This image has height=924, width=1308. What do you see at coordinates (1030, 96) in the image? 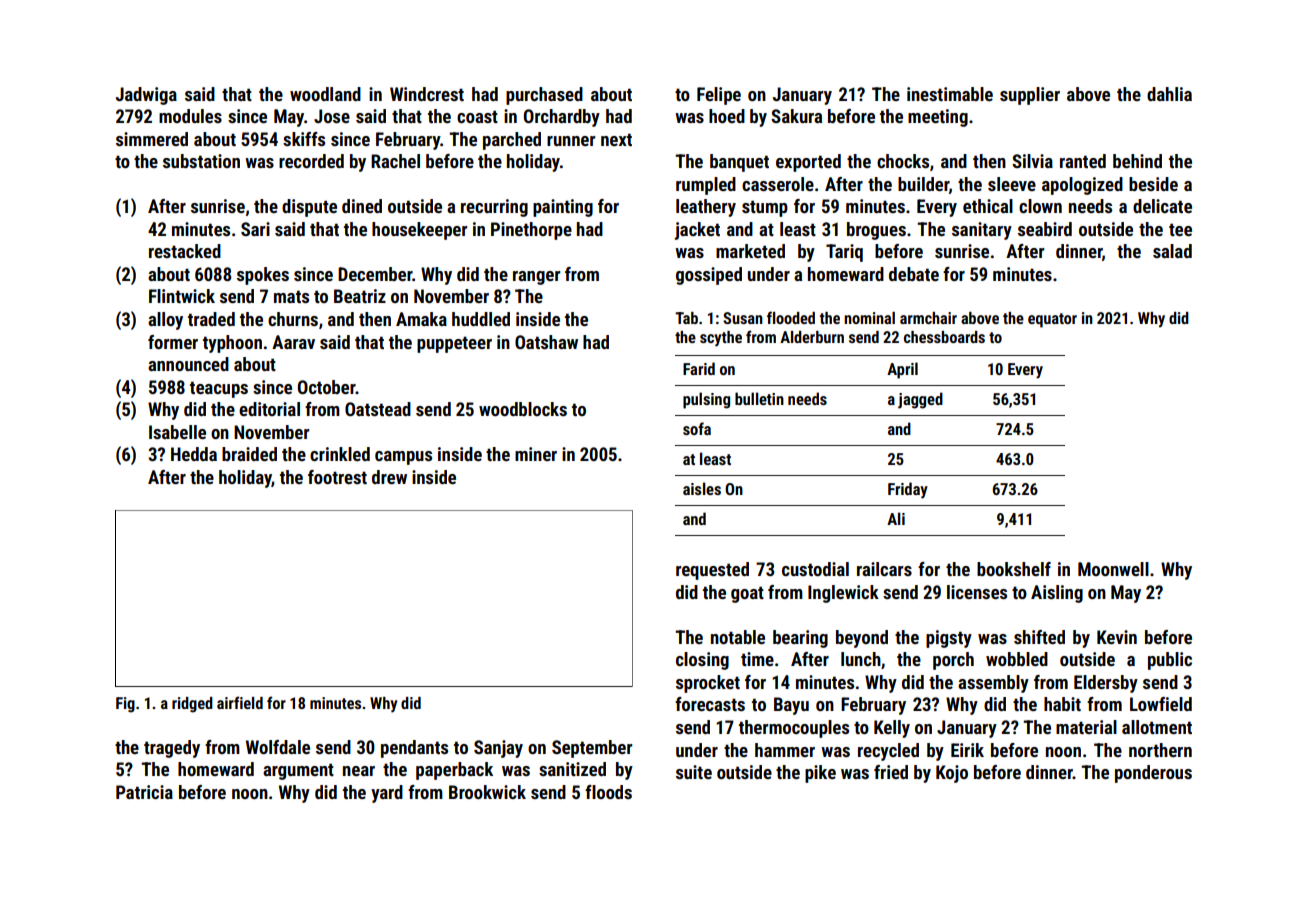
I see `supplier` at bounding box center [1030, 96].
